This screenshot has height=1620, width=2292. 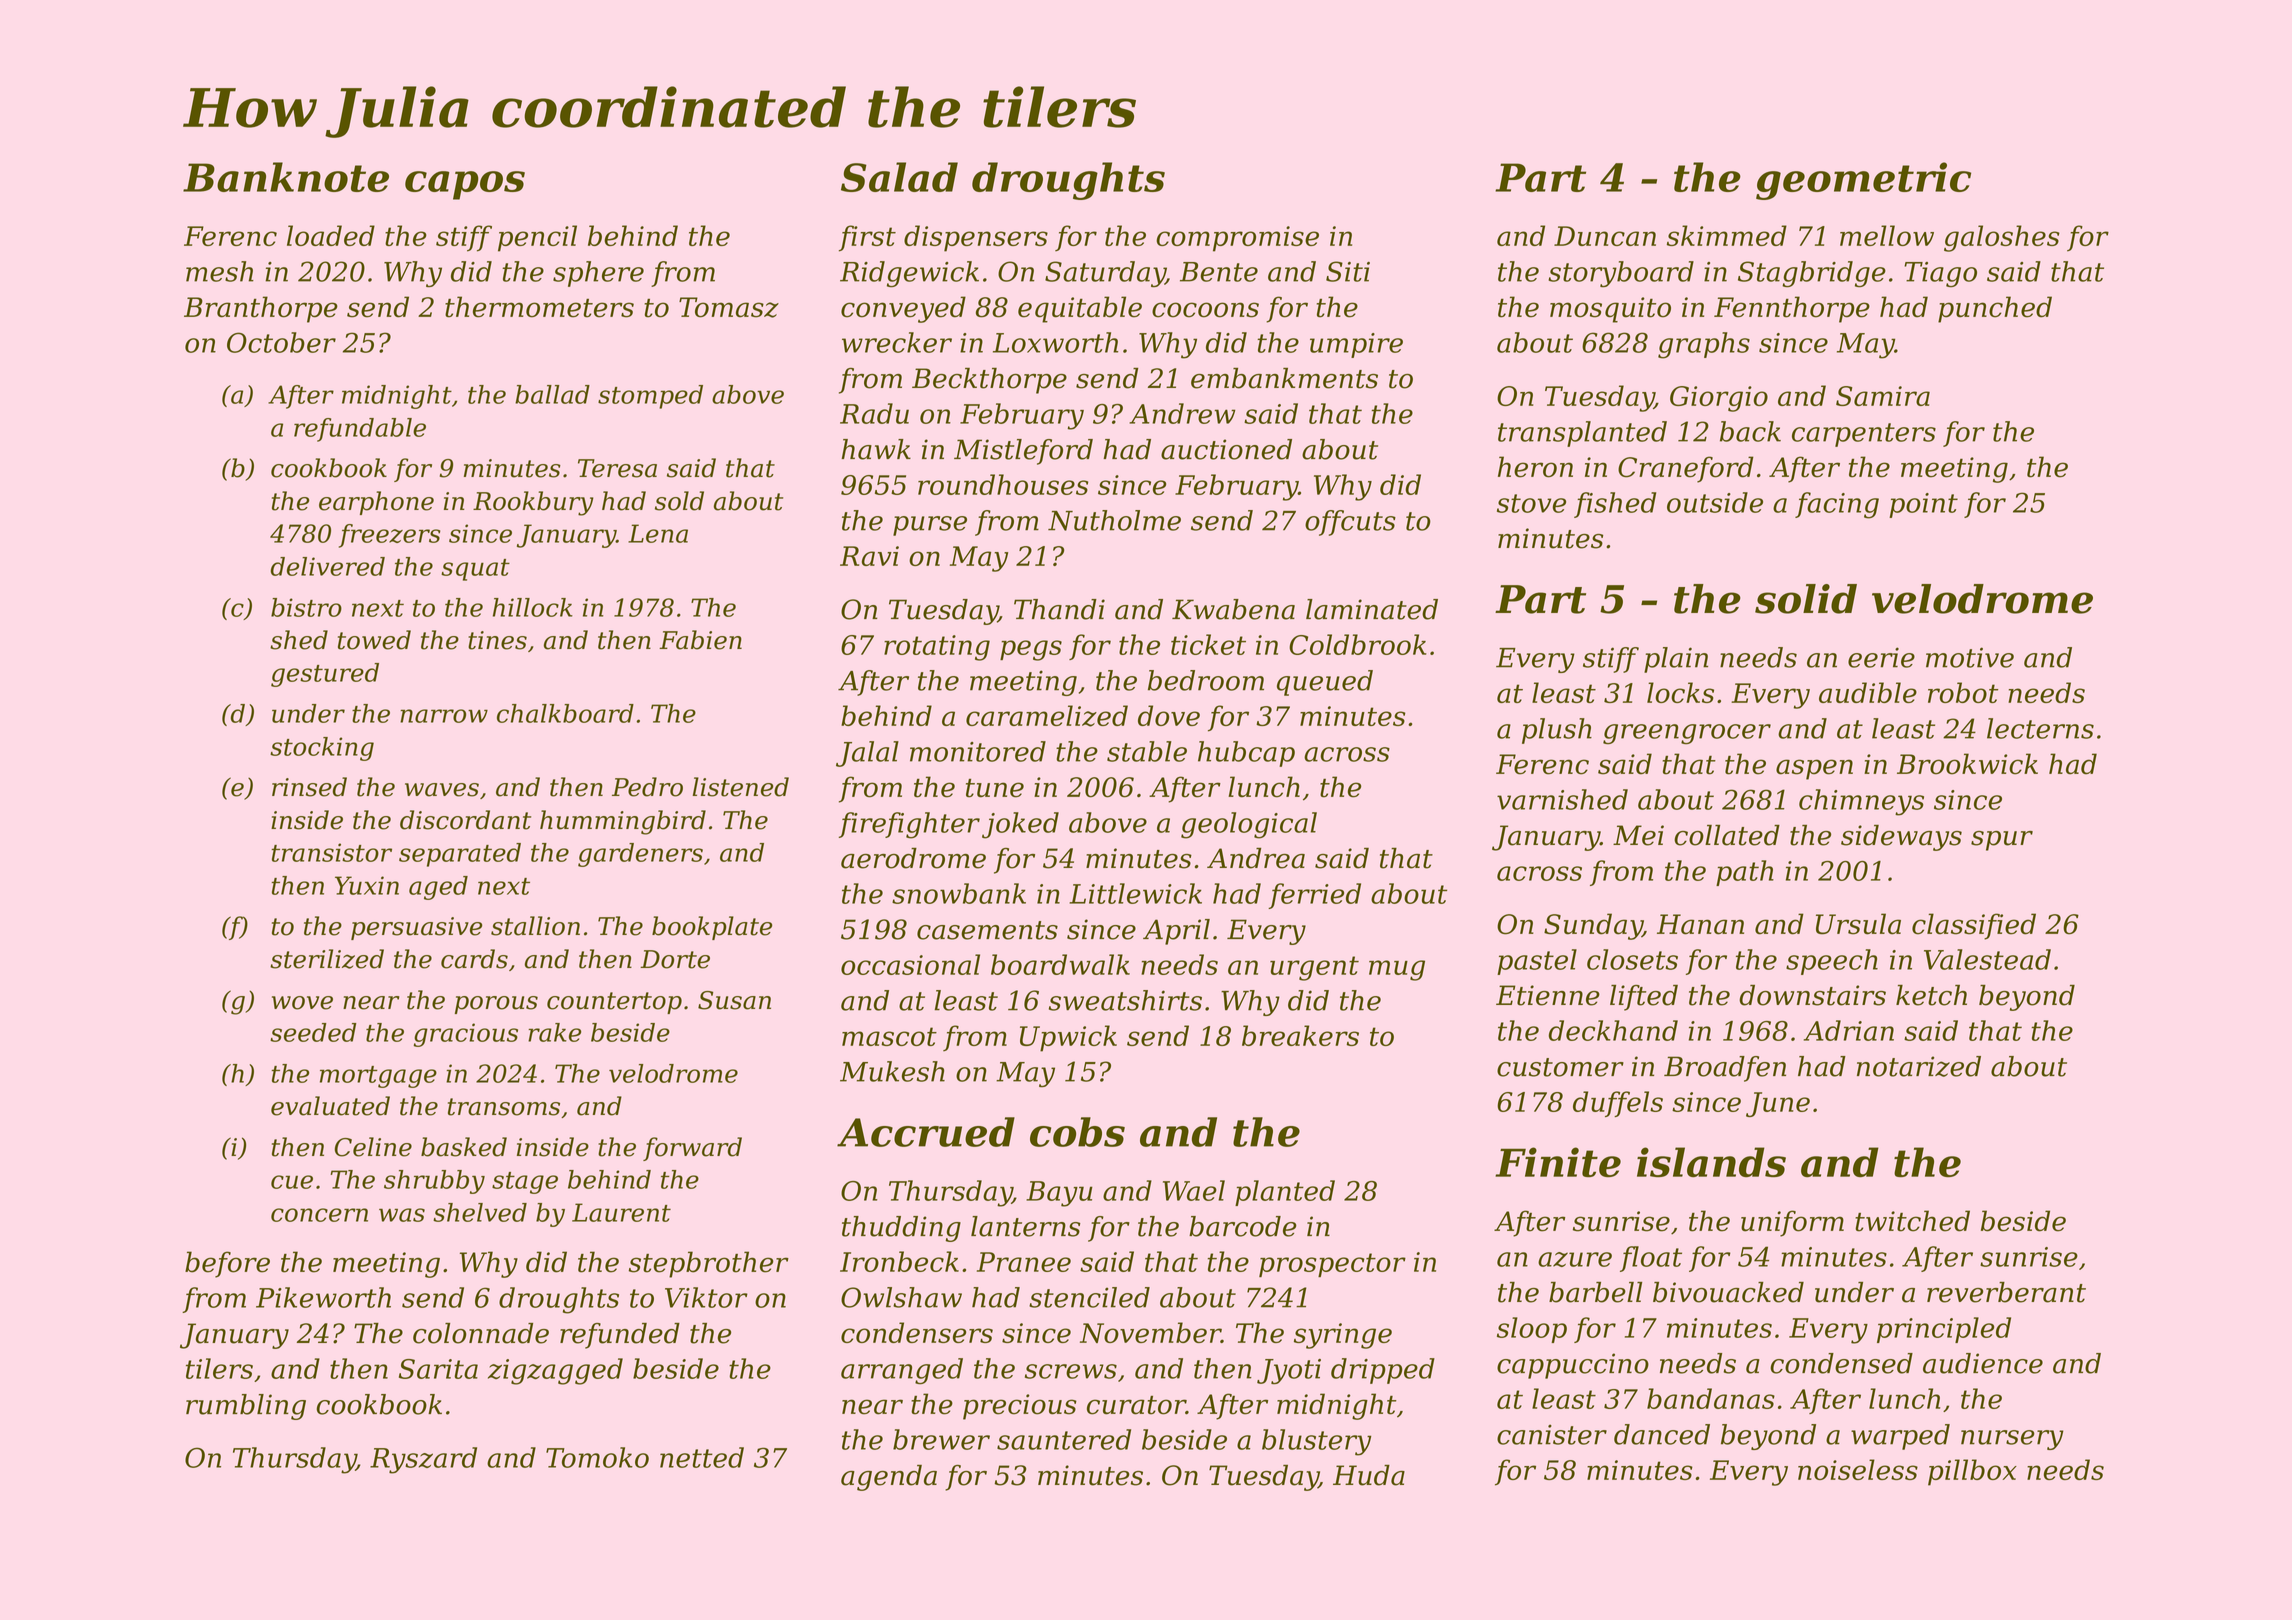 I want to click on bistro, so click(x=306, y=607).
